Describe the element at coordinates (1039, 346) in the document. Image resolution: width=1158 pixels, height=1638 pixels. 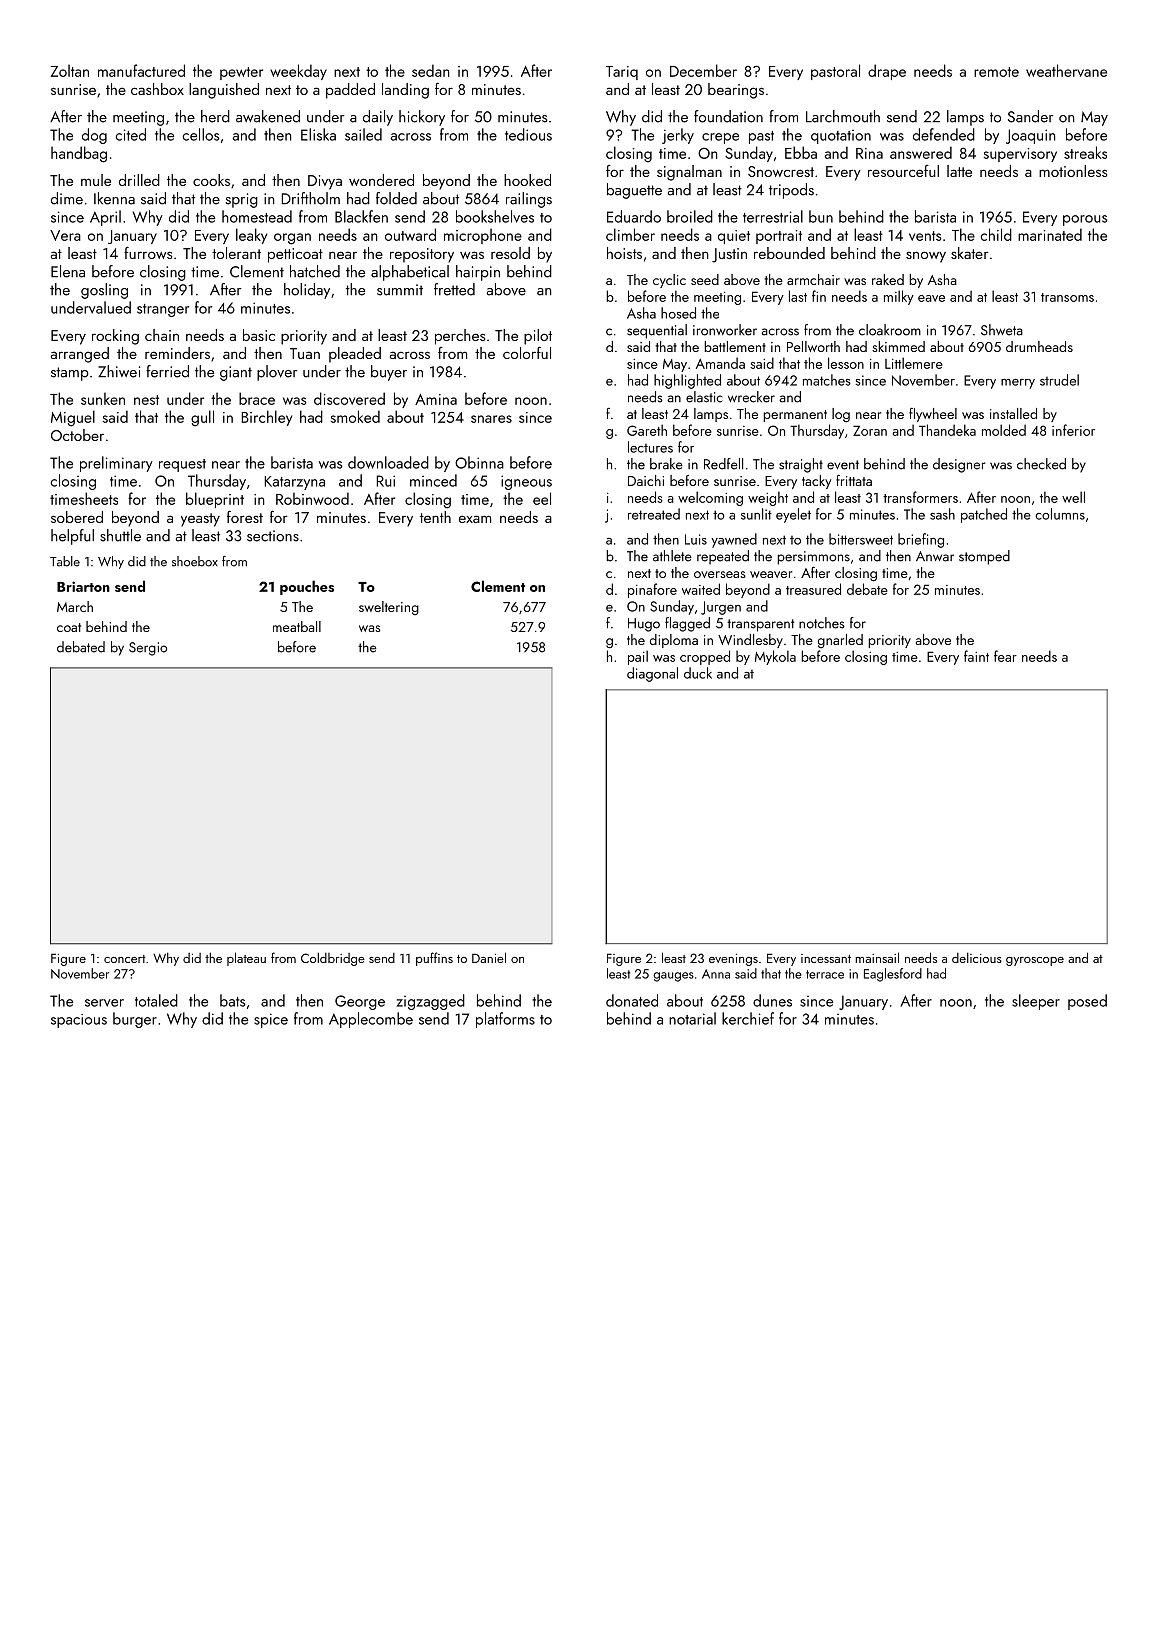
I see `drumheads` at that location.
